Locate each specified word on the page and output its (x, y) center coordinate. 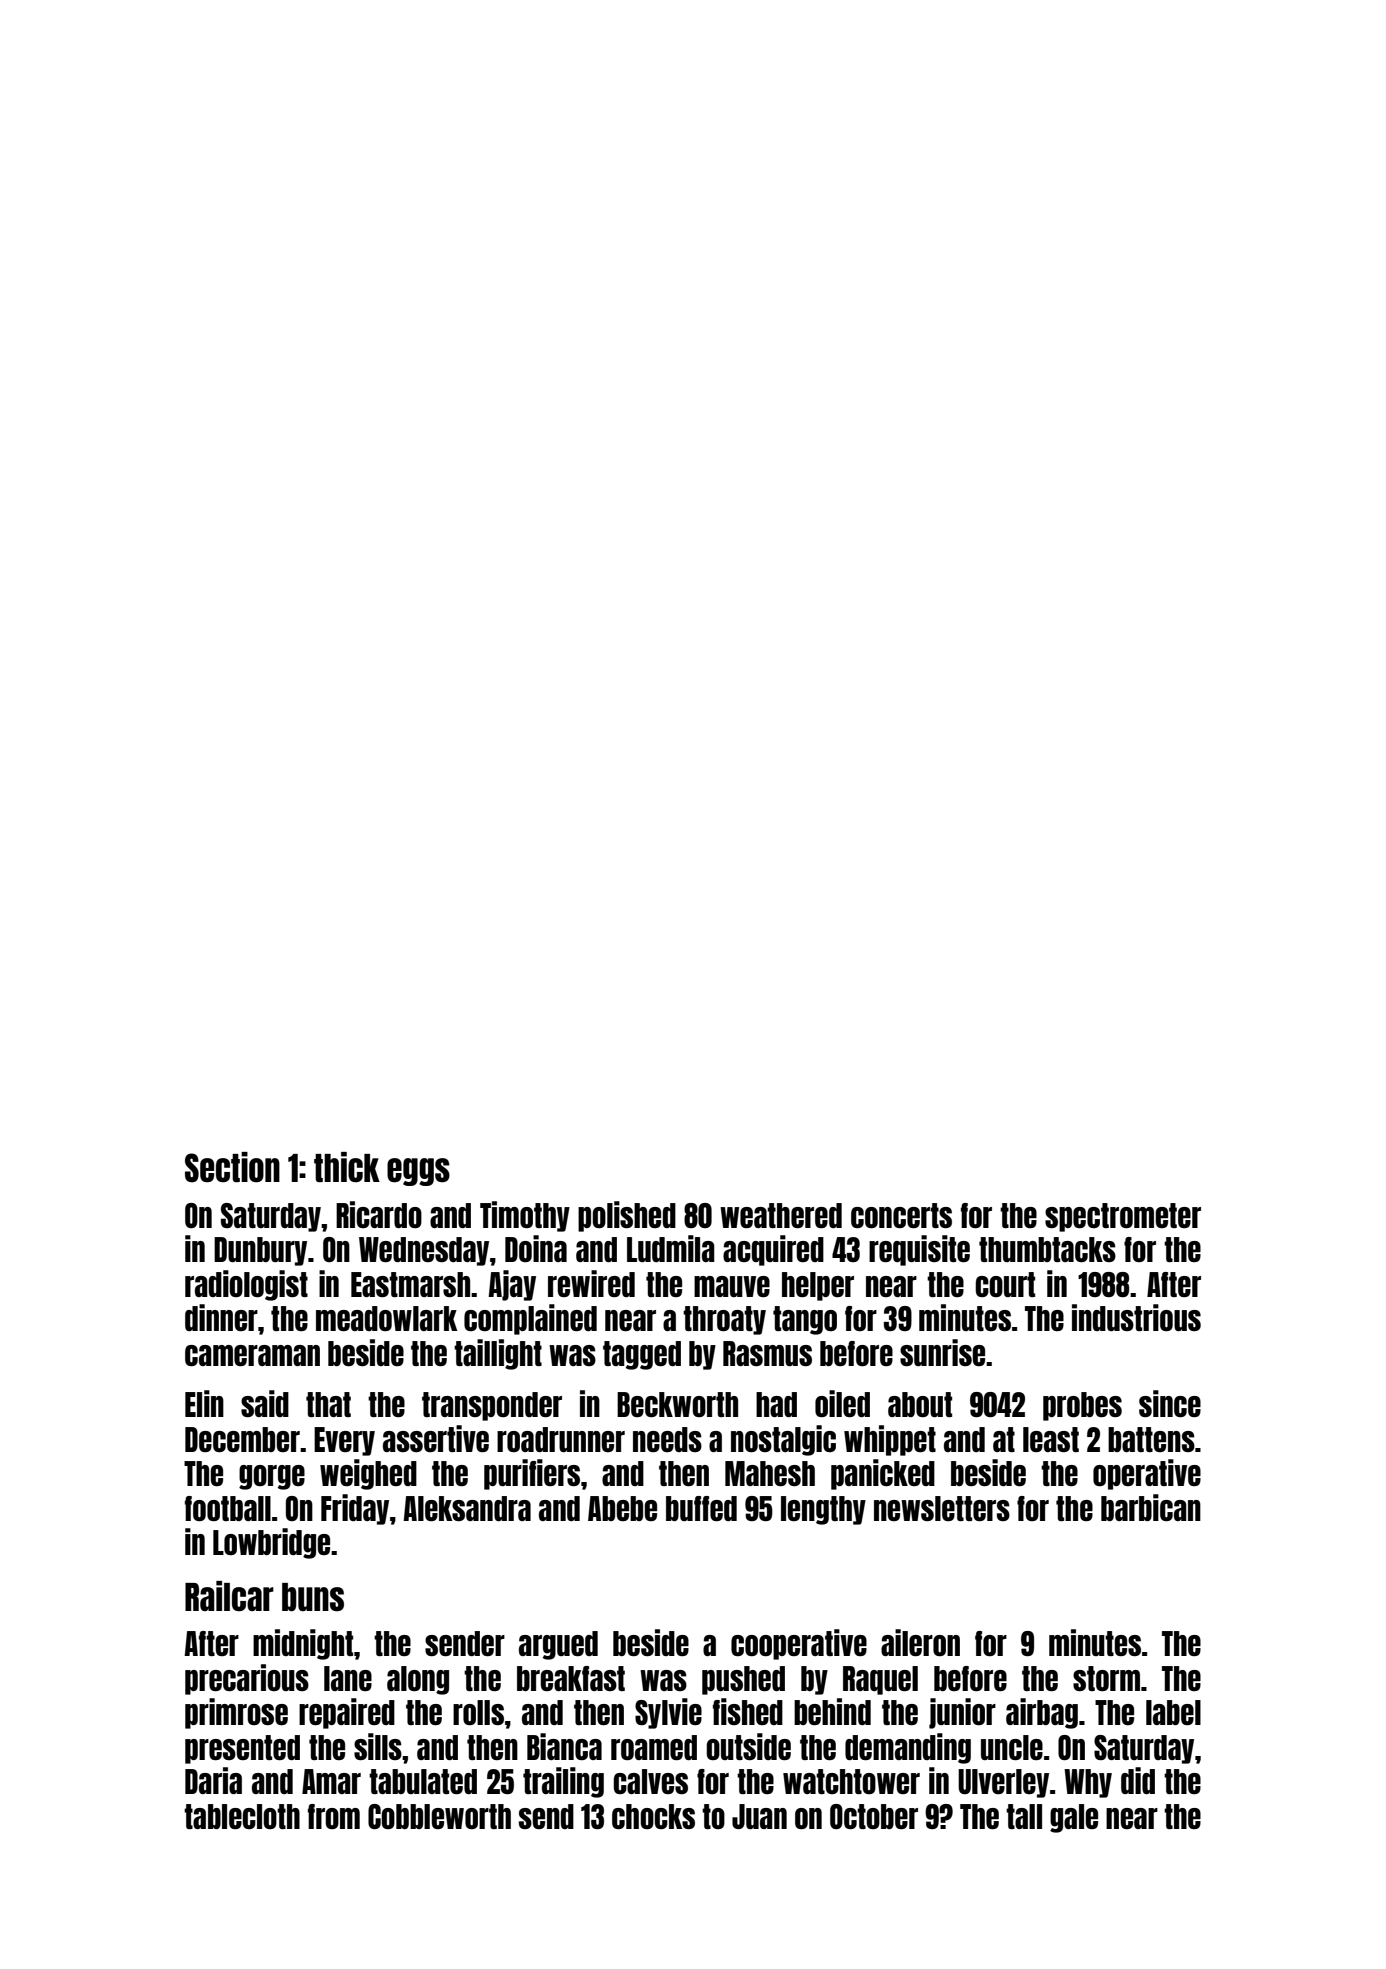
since (1170, 1403)
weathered (781, 1215)
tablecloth (242, 1816)
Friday (355, 1509)
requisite (919, 1250)
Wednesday (424, 1251)
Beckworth (677, 1404)
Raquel (880, 1680)
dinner (221, 1317)
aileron (920, 1642)
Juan (759, 1816)
